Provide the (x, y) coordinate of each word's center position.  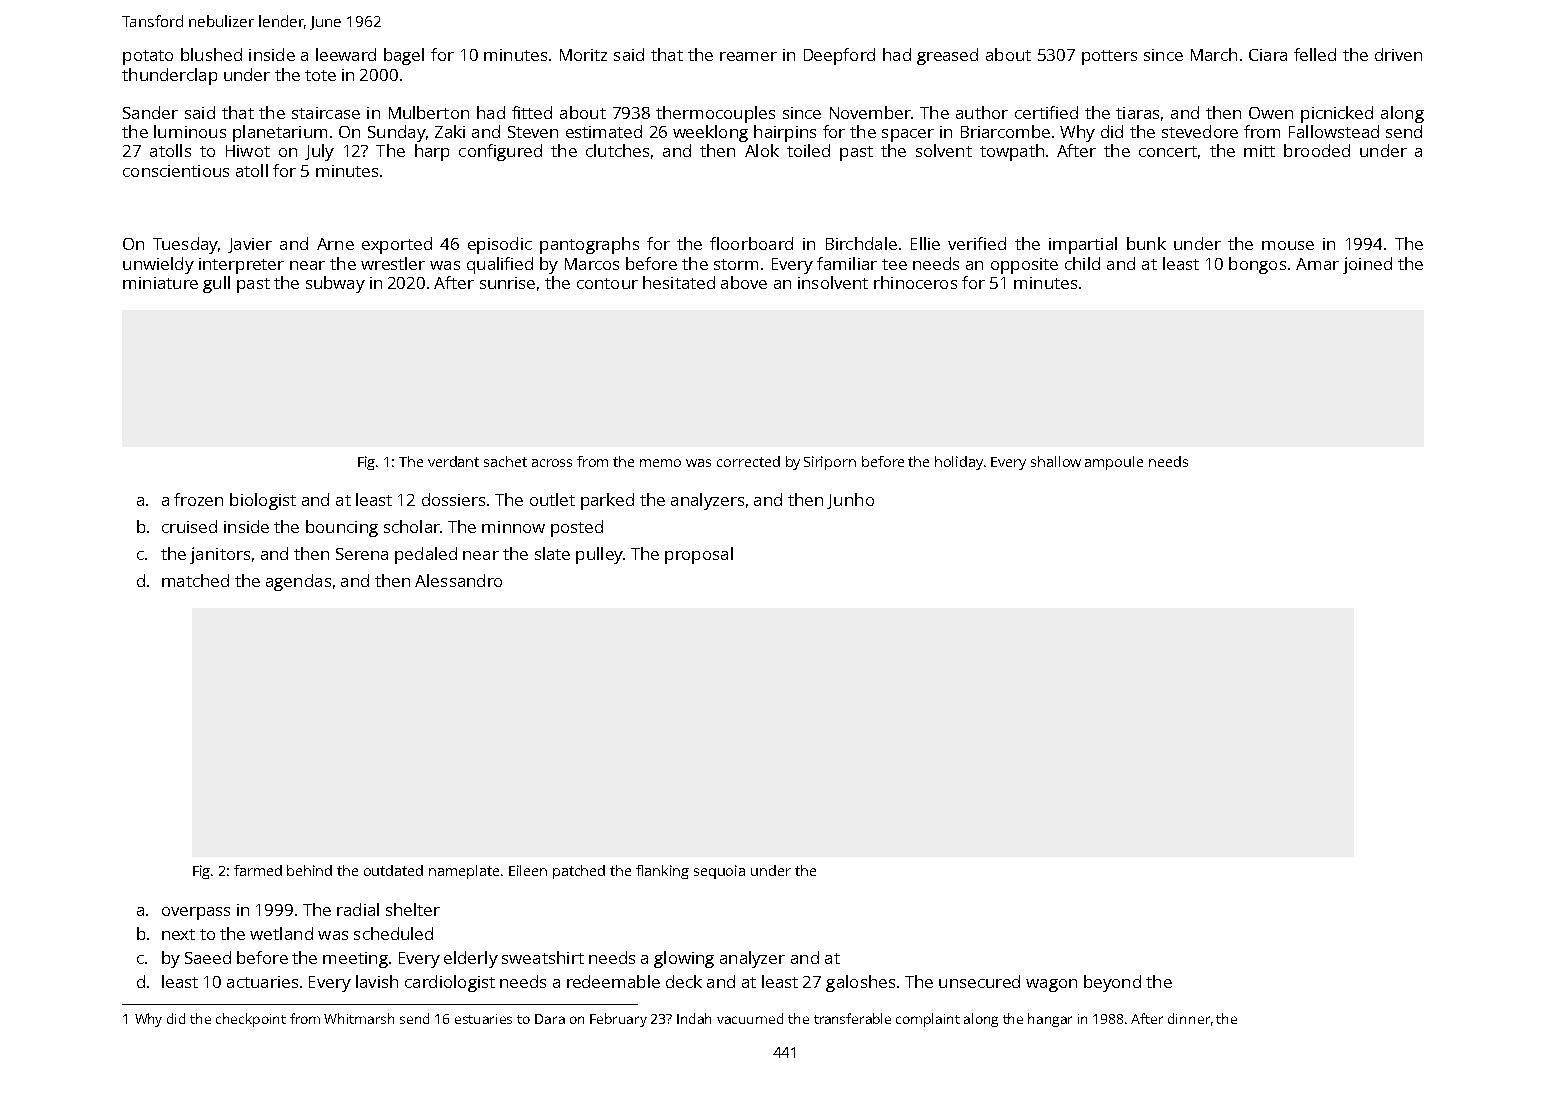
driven (1398, 54)
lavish (377, 981)
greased (947, 56)
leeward (346, 54)
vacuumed (750, 1018)
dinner (1189, 1018)
